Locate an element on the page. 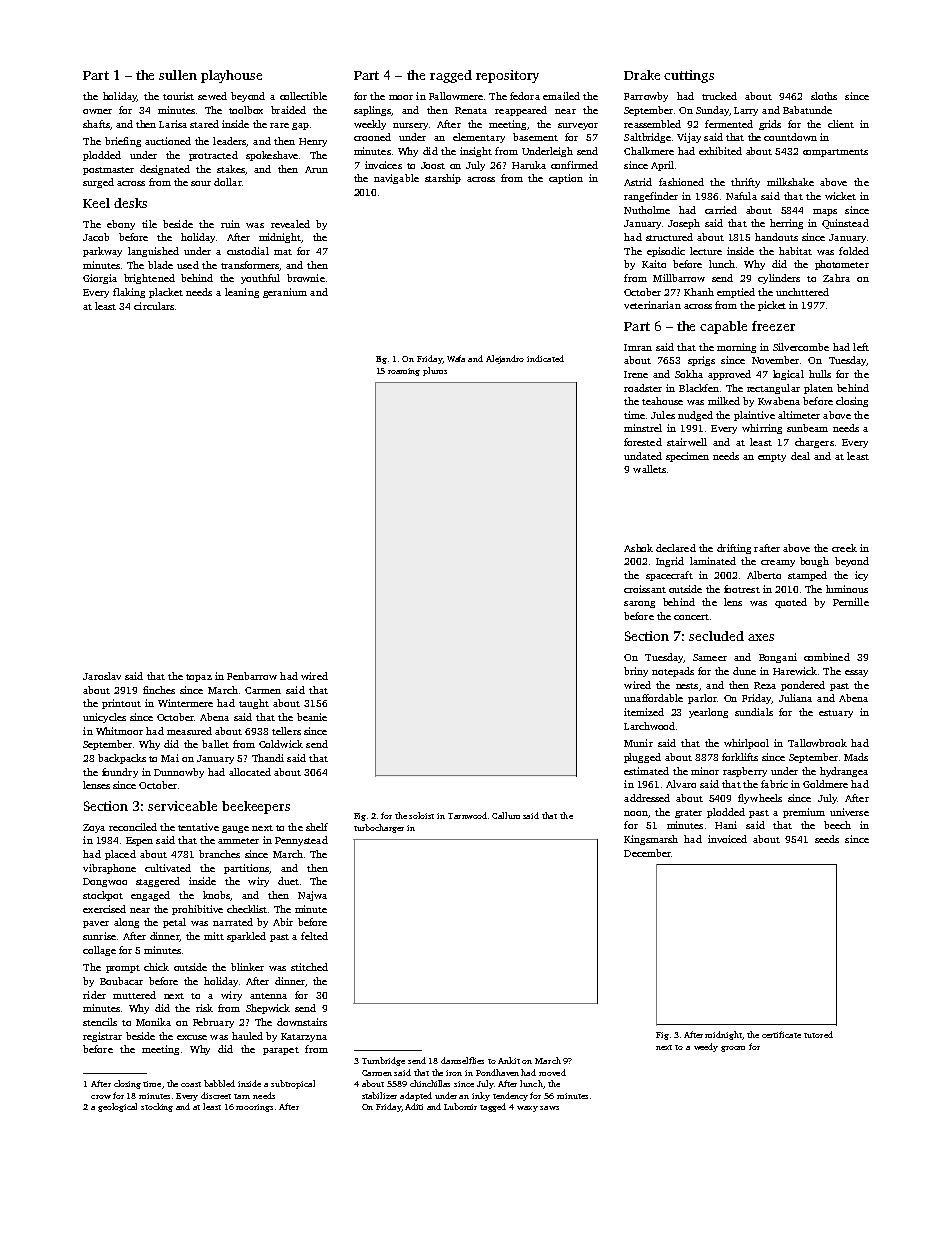 The height and width of the page is (1233, 952). Jaroslav is located at coordinates (102, 676).
